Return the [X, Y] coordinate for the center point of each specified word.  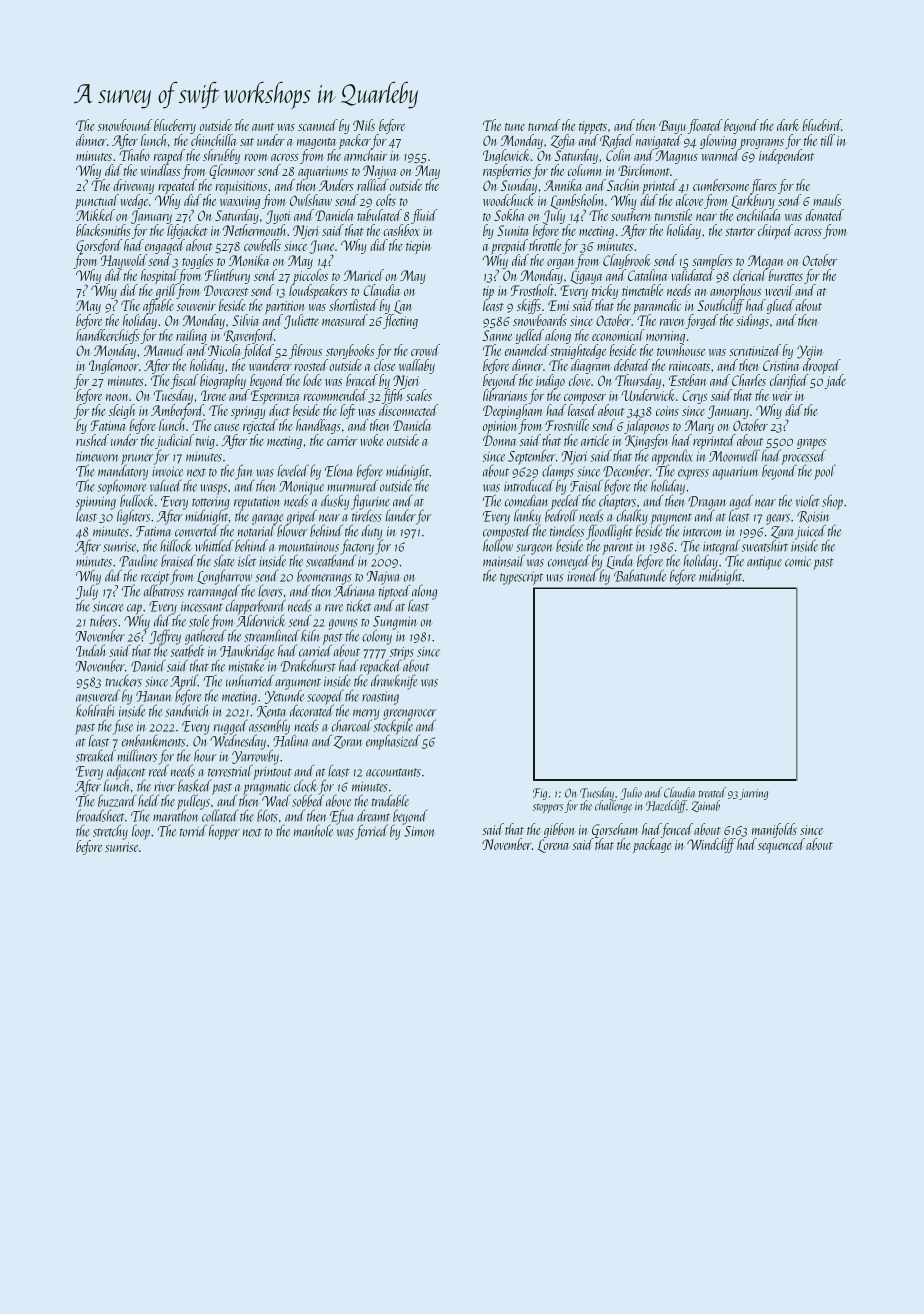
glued [780, 306]
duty [372, 532]
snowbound [124, 125]
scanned [318, 125]
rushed [91, 440]
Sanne [497, 335]
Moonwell [734, 456]
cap [134, 609]
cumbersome [721, 185]
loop [141, 832]
